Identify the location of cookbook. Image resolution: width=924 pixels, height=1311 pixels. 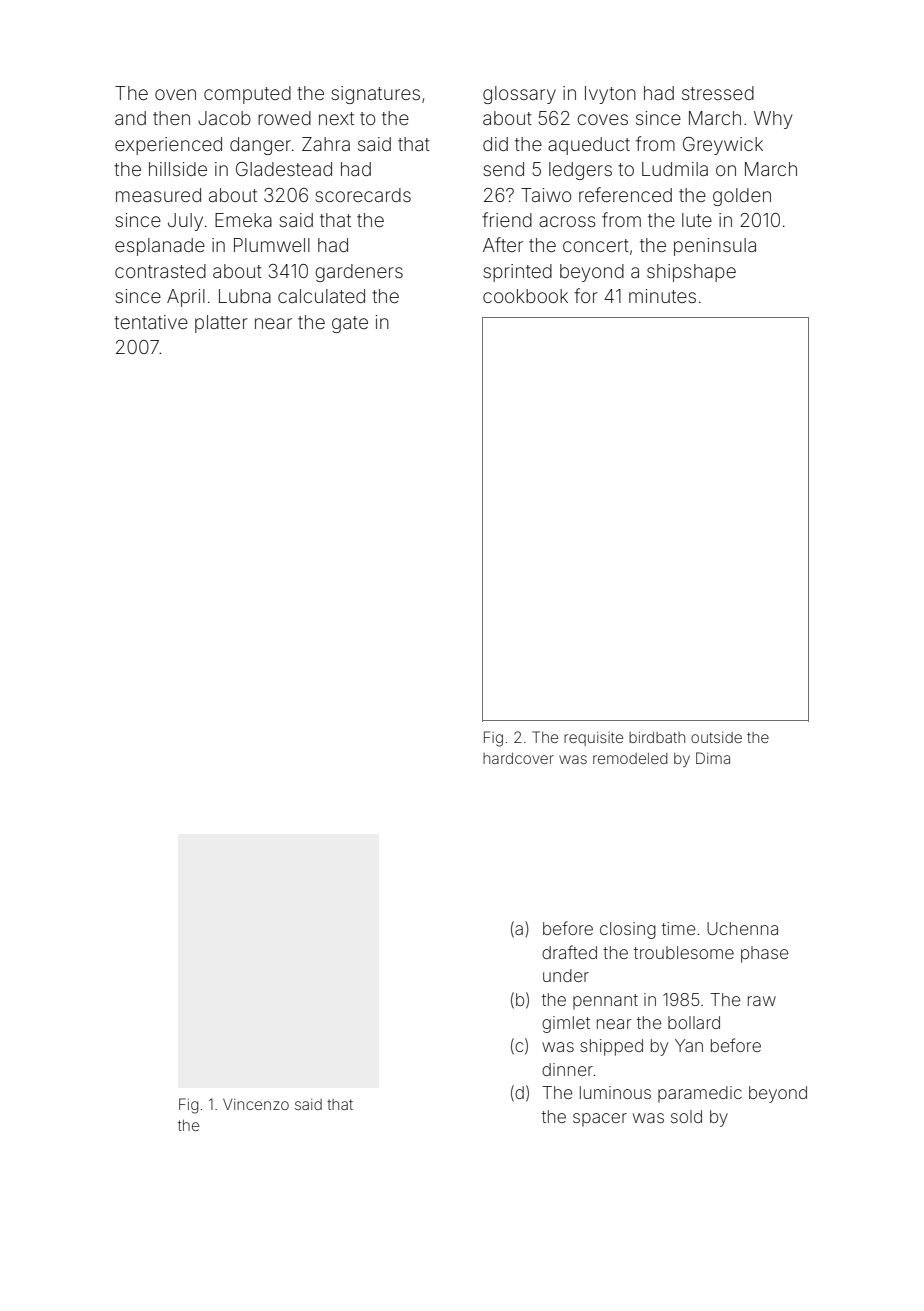
(525, 296).
